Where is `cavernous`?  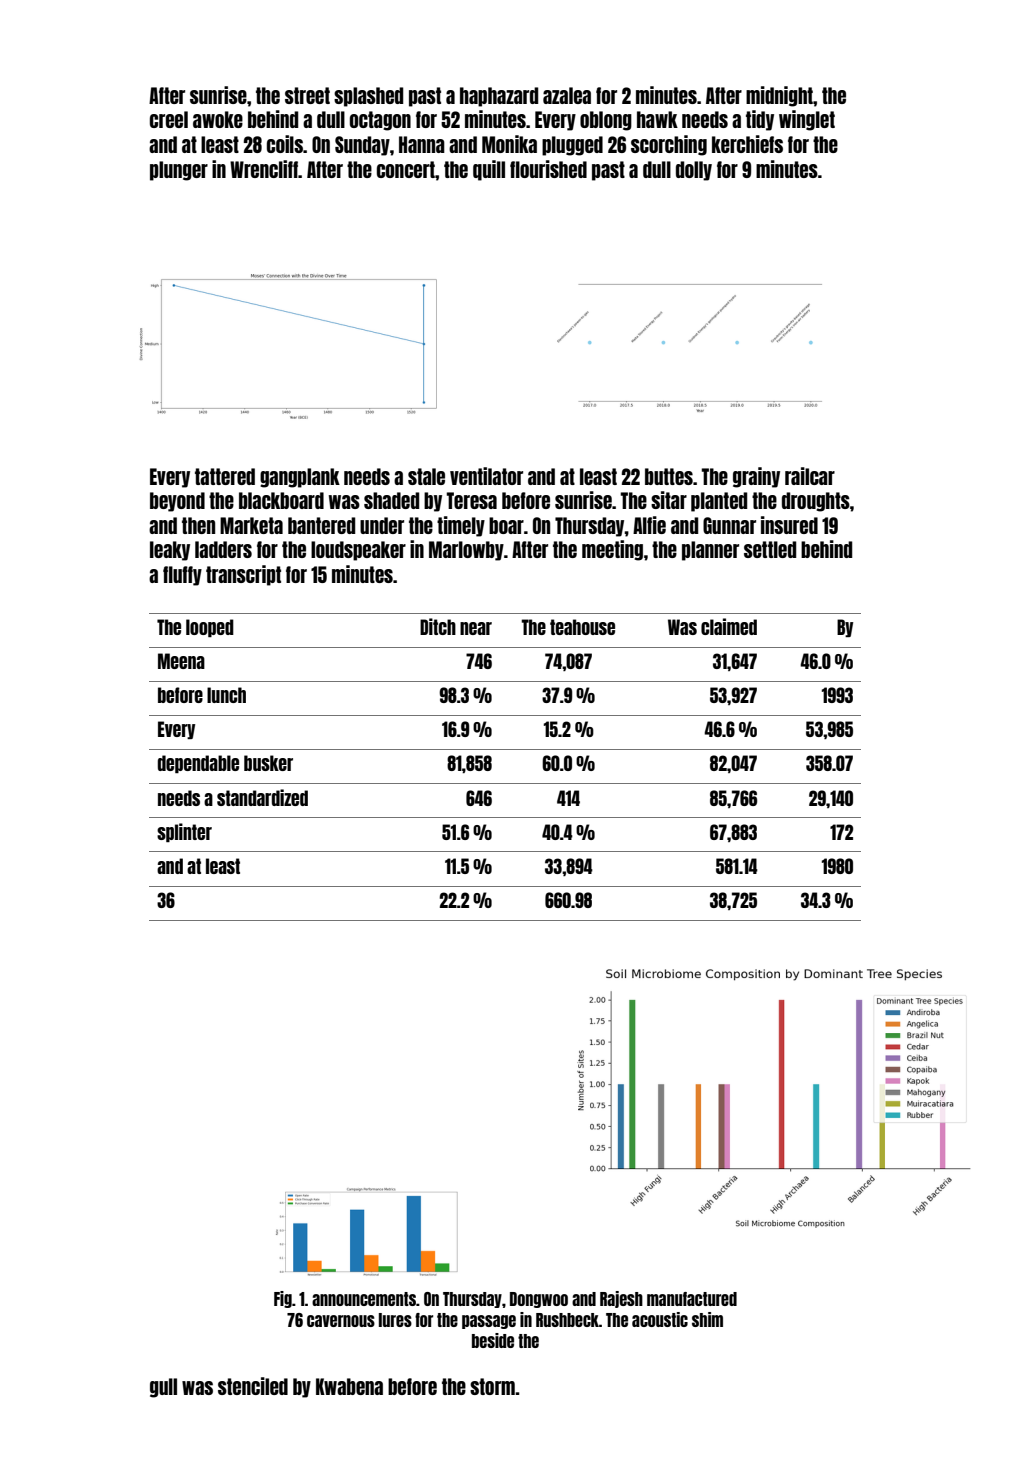 cavernous is located at coordinates (341, 1321).
